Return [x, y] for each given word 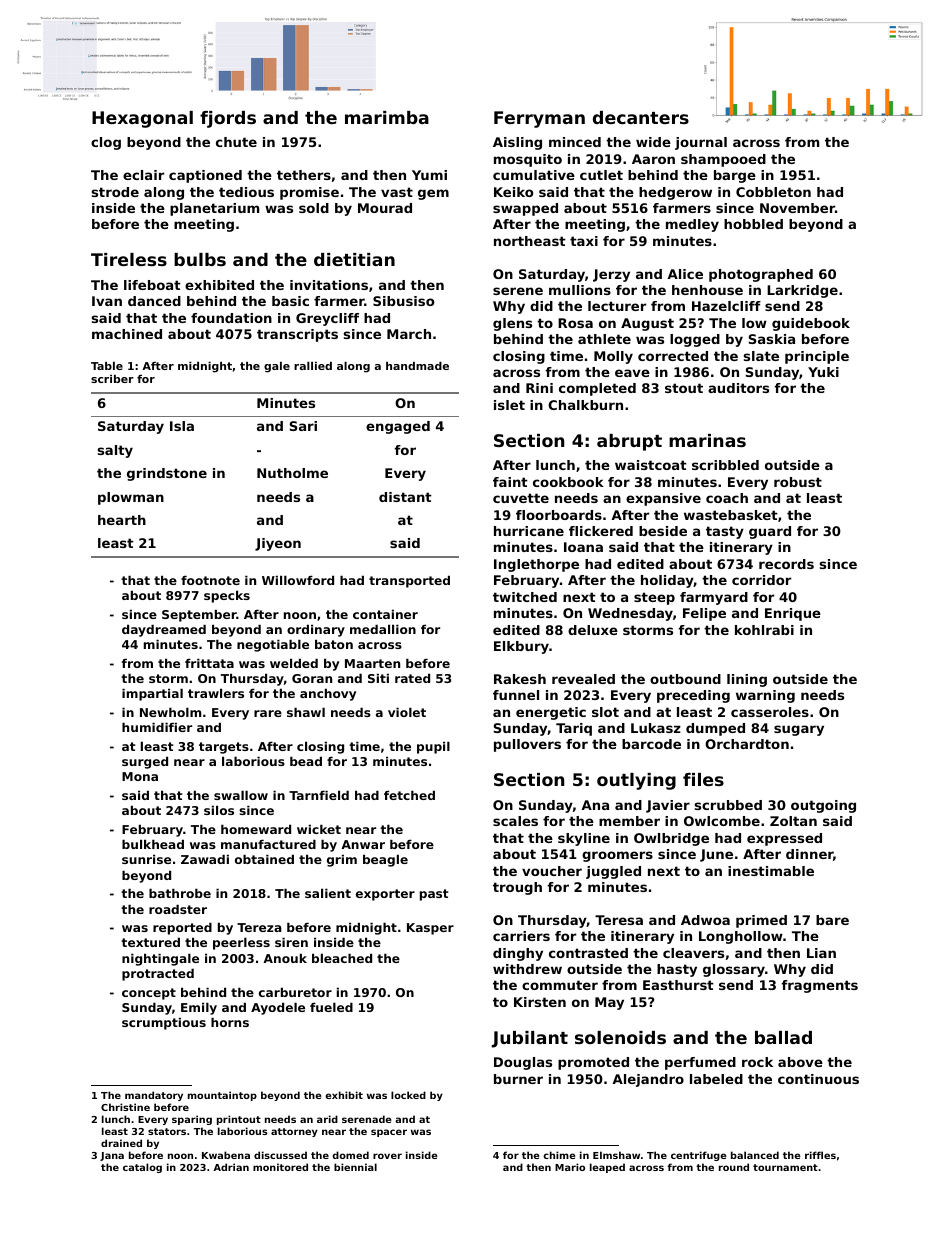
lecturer [617, 306]
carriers [521, 936]
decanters [641, 117]
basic [290, 301]
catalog [142, 1168]
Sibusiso [403, 301]
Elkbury [521, 647]
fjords [228, 119]
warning [765, 696]
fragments [819, 986]
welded [294, 663]
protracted [158, 974]
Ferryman [539, 119]
